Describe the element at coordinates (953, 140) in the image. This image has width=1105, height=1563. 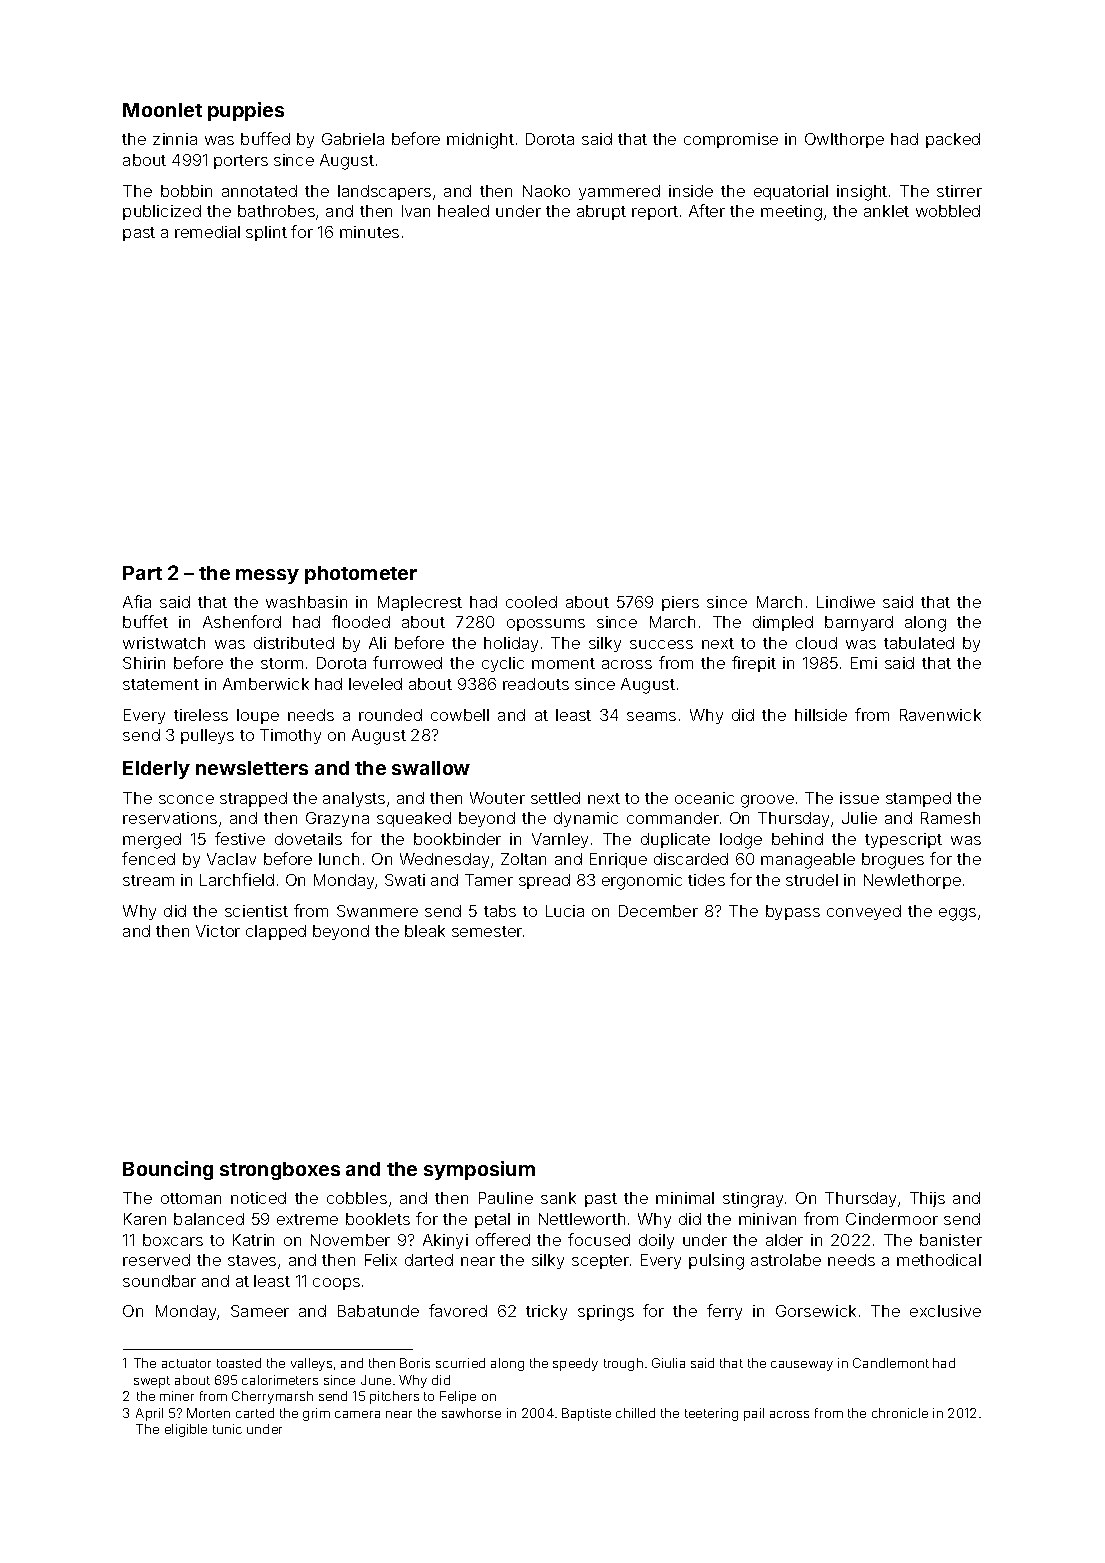
I see `packed` at that location.
